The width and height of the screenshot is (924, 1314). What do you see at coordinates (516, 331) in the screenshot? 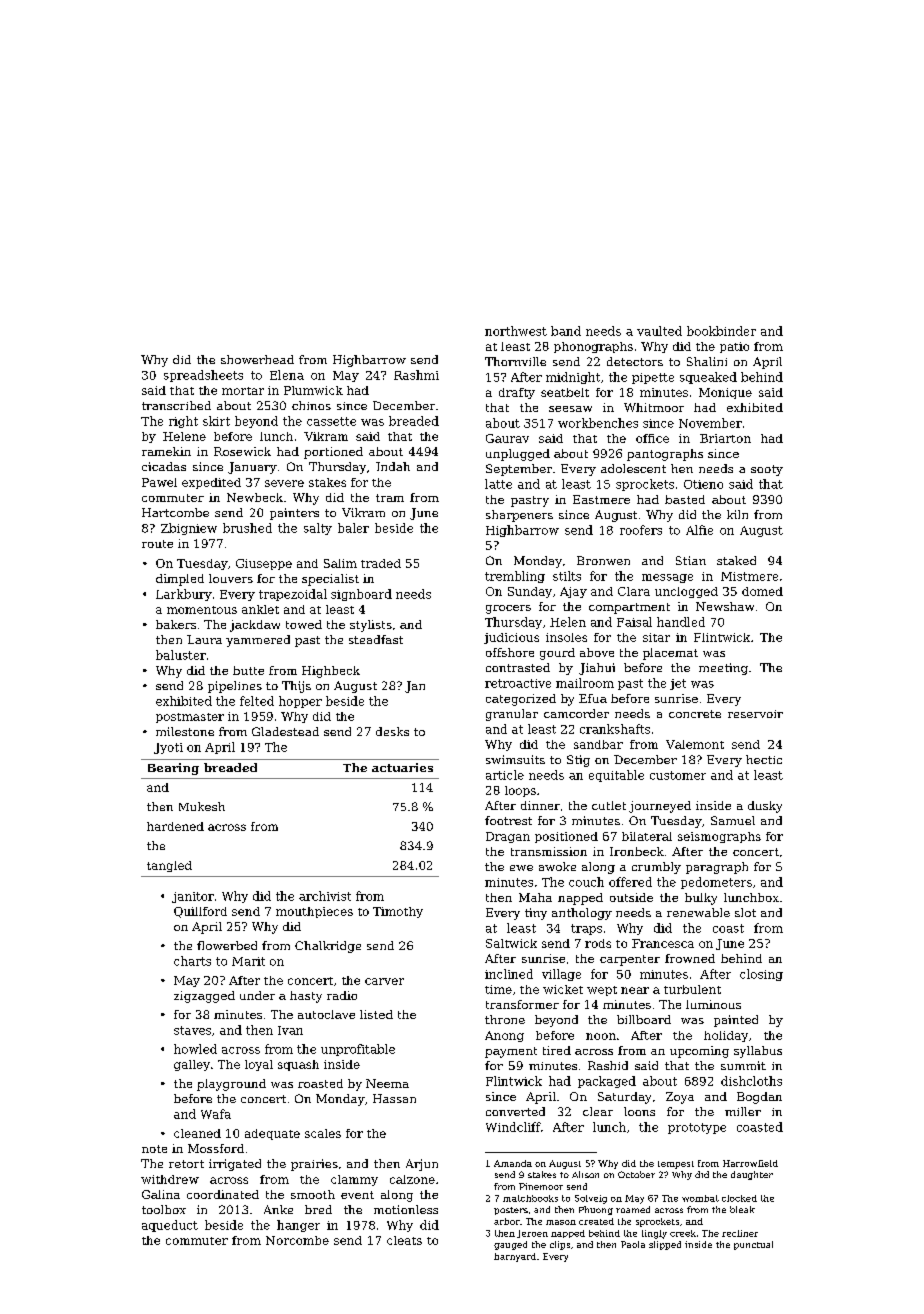
I see `northwest` at bounding box center [516, 331].
